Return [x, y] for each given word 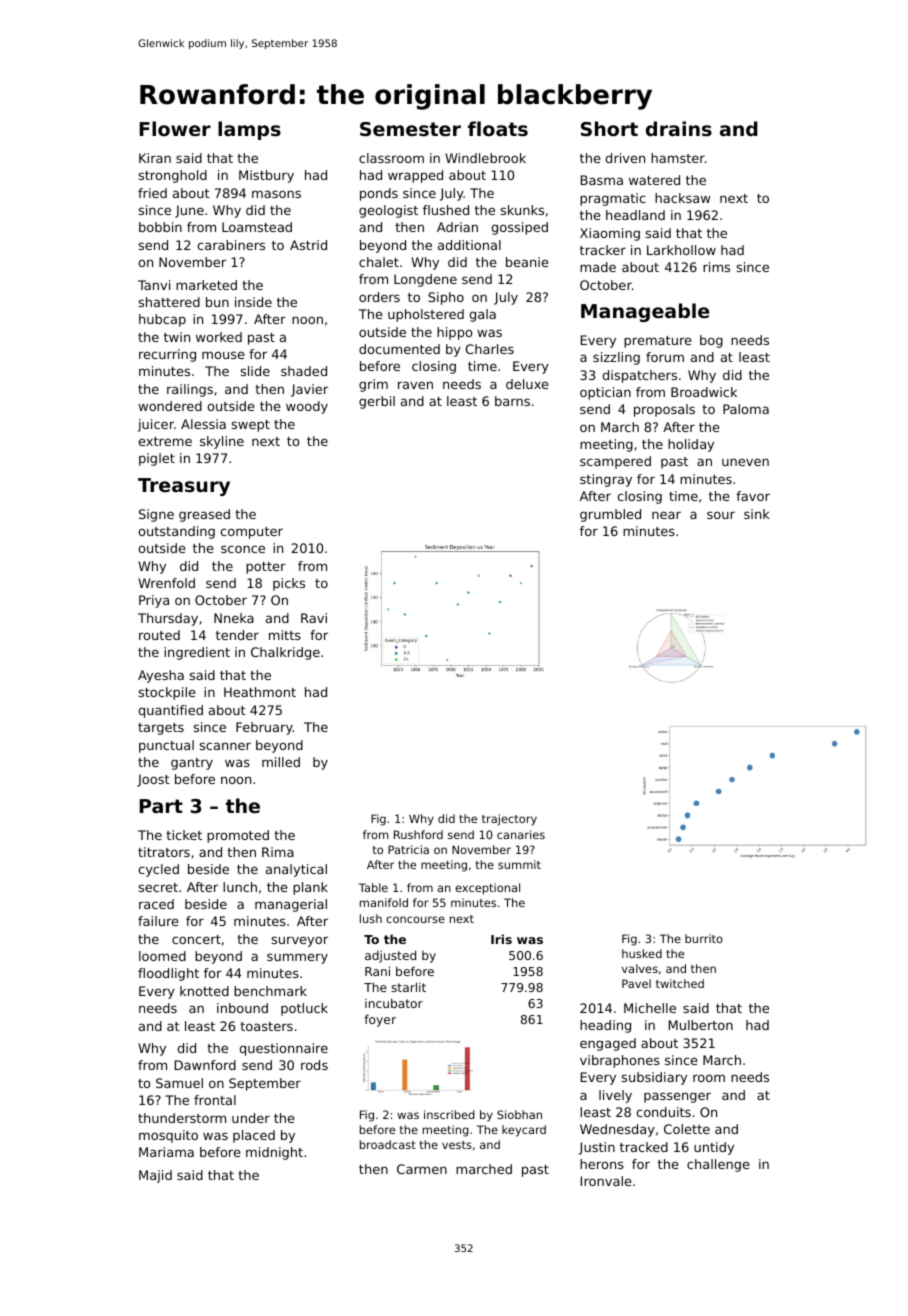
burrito [704, 938]
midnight [274, 1153]
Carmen [422, 1169]
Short [609, 128]
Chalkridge [285, 653]
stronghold [173, 176]
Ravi [314, 618]
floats [498, 128]
